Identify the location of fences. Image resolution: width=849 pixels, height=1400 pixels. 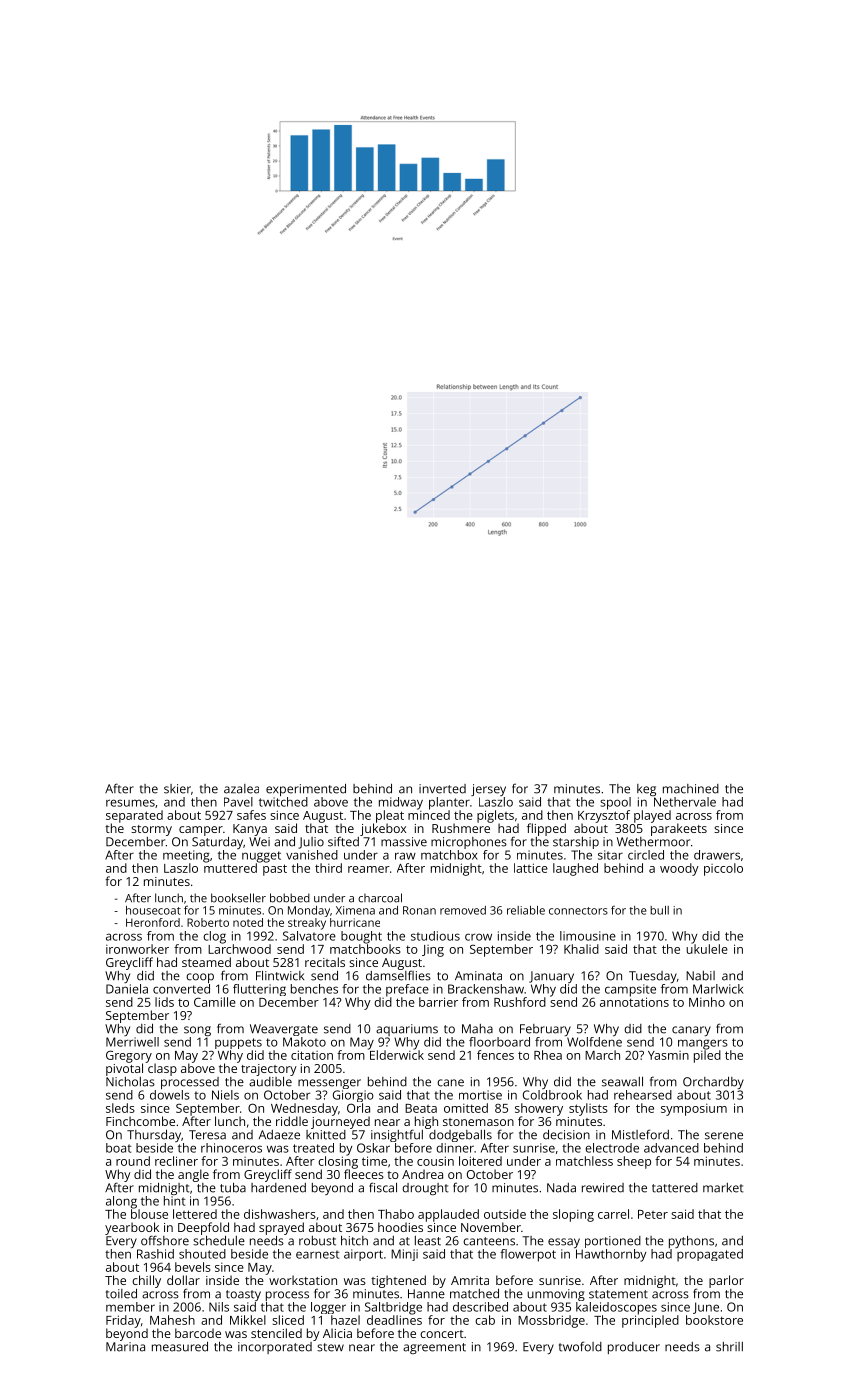
(495, 1055).
